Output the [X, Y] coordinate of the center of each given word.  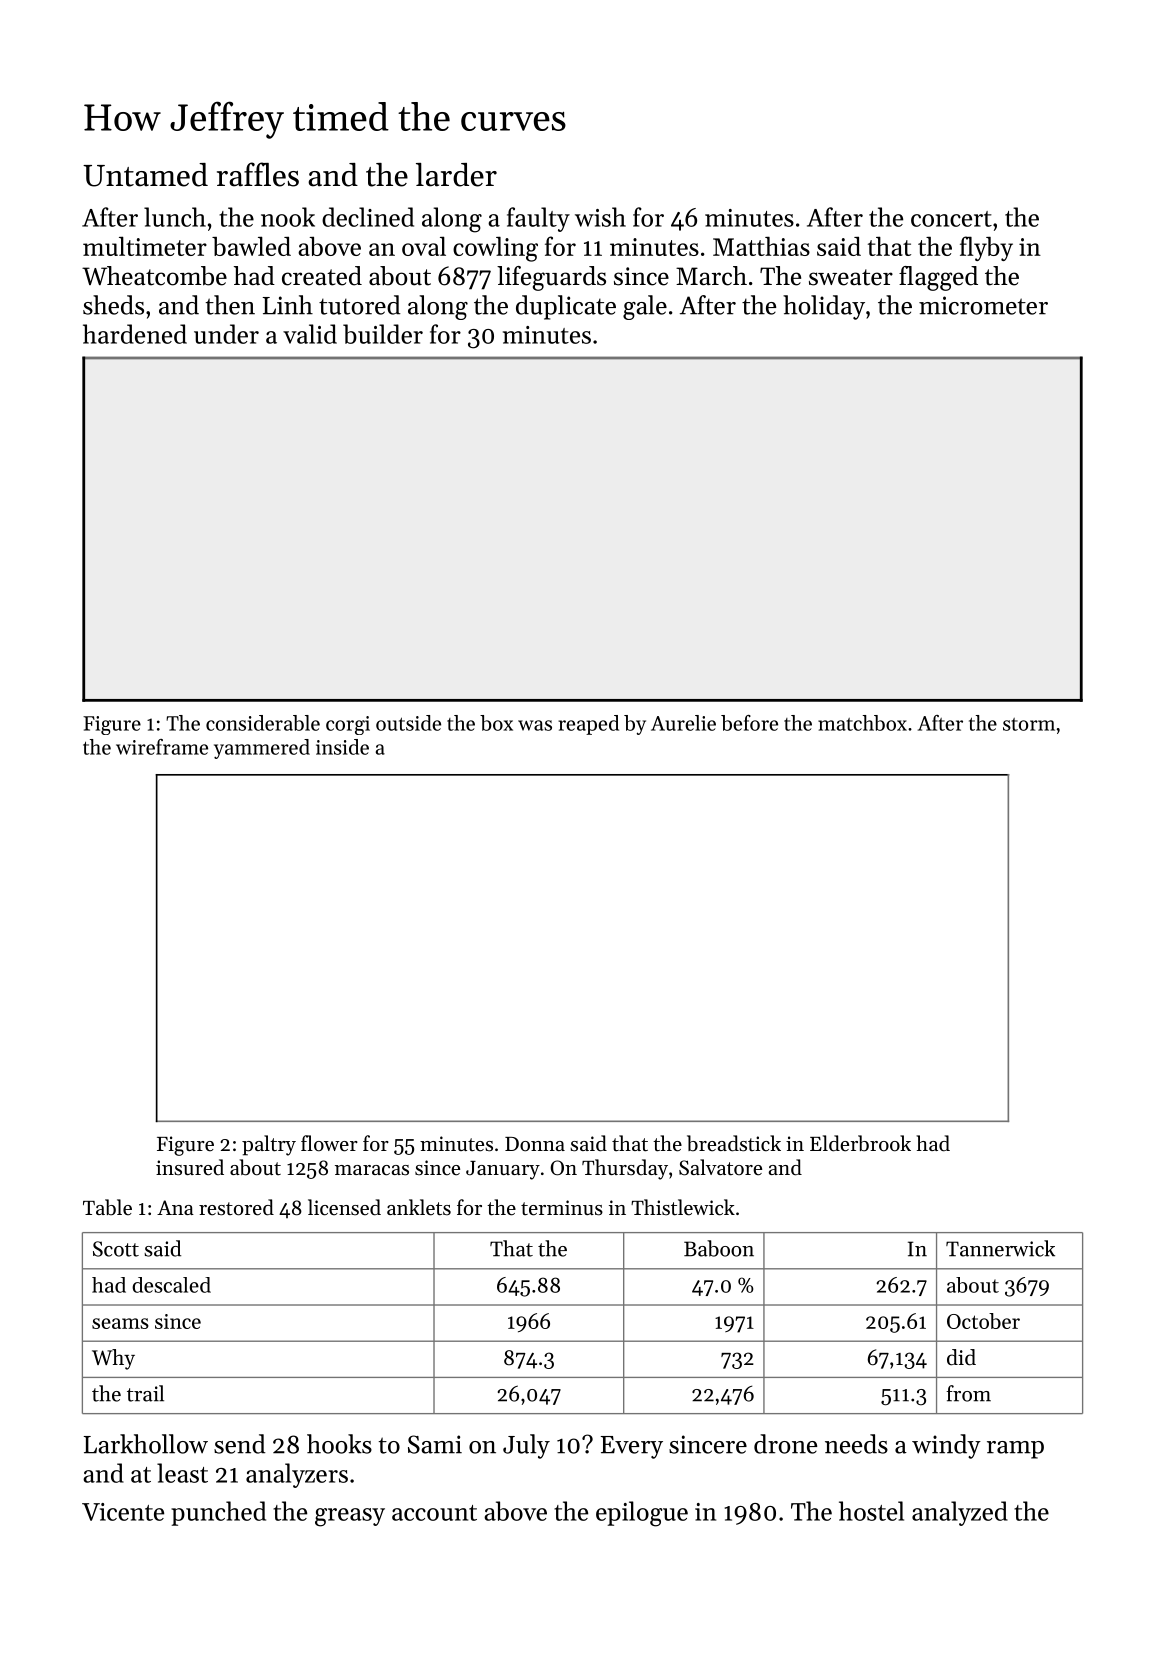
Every [632, 1447]
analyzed [960, 1513]
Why [113, 1359]
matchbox [862, 723]
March [711, 276]
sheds [113, 305]
